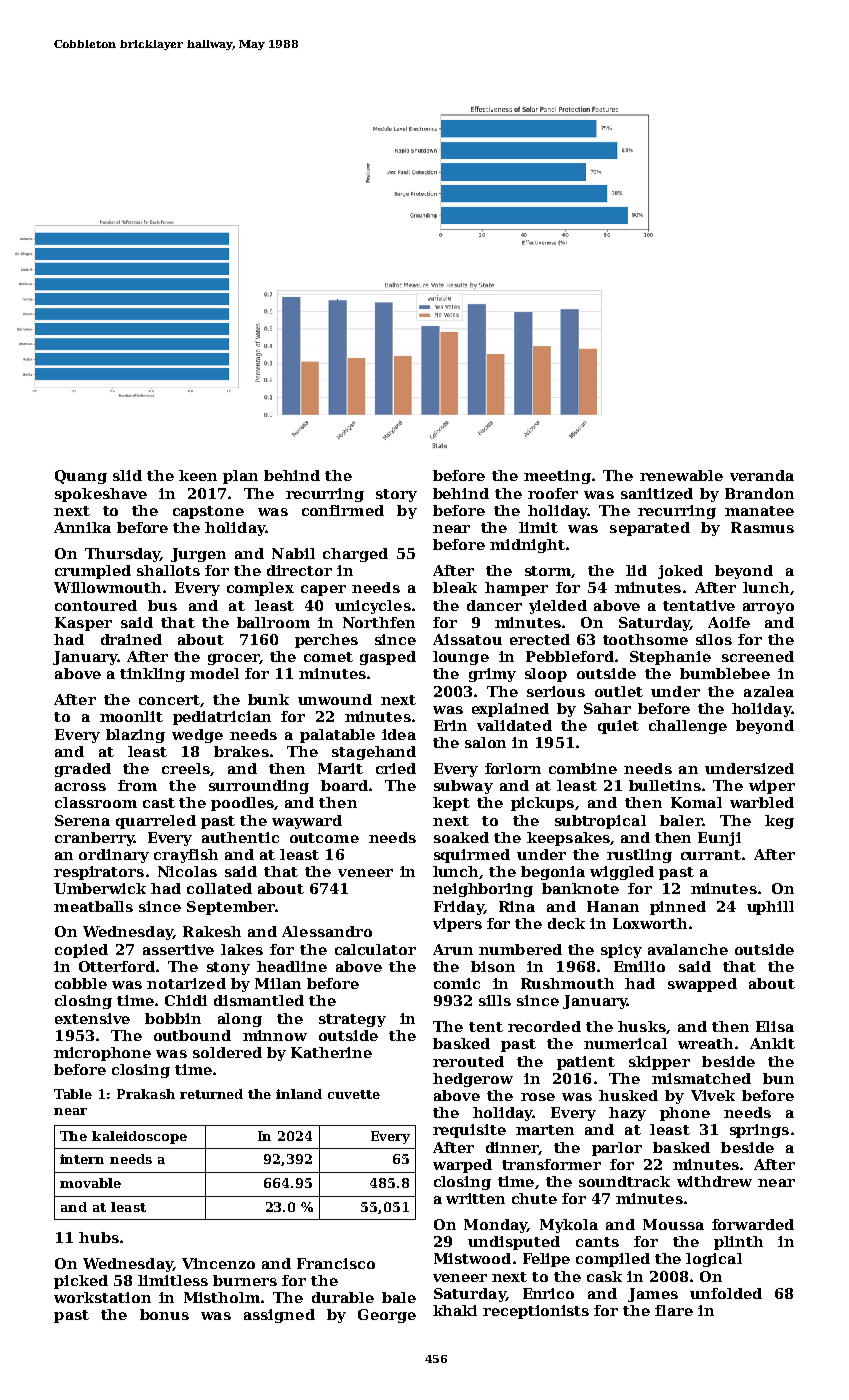 Image resolution: width=849 pixels, height=1400 pixels. Describe the element at coordinates (457, 983) in the screenshot. I see `comic` at that location.
